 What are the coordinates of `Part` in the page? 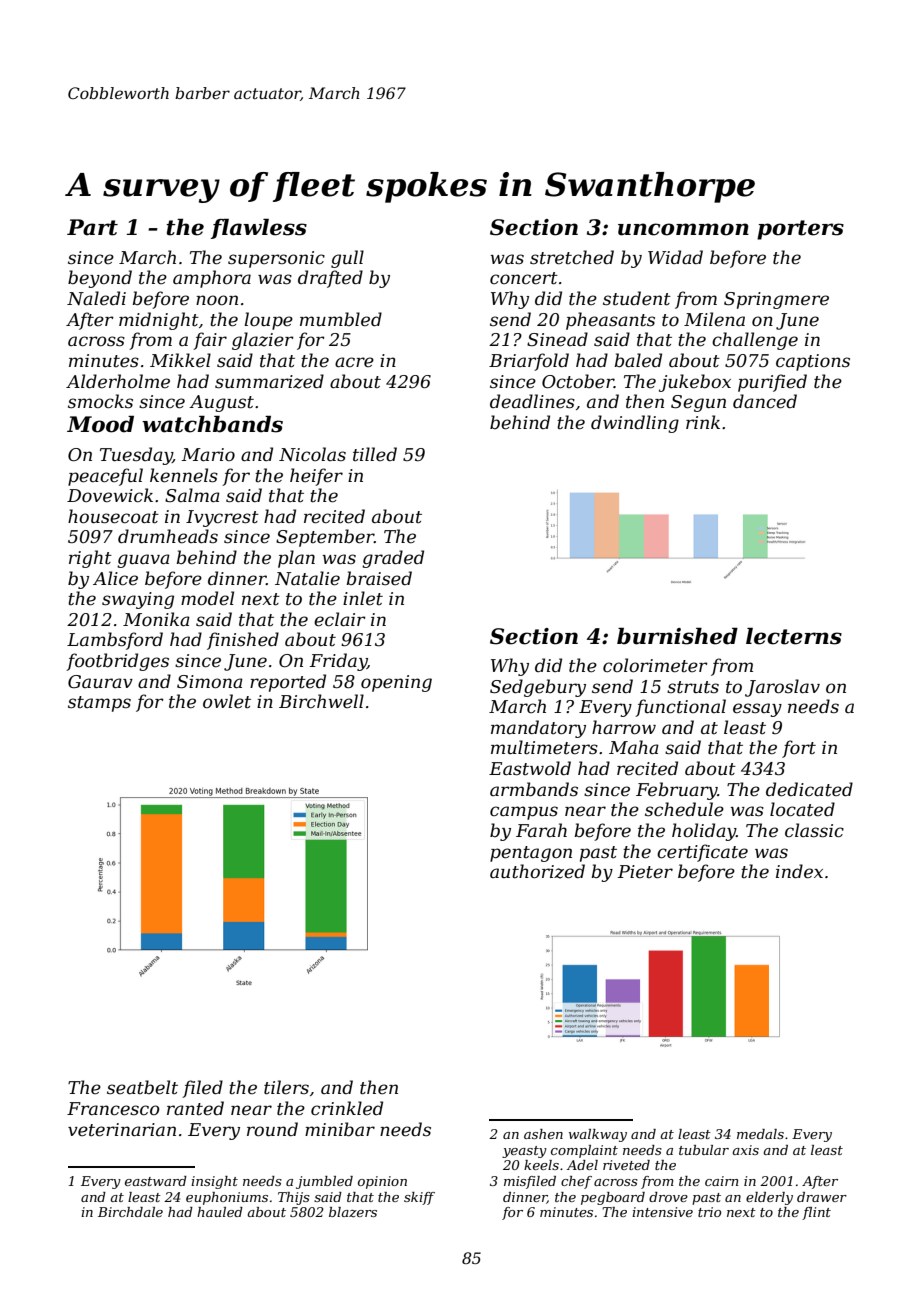 It's located at (92, 227).
